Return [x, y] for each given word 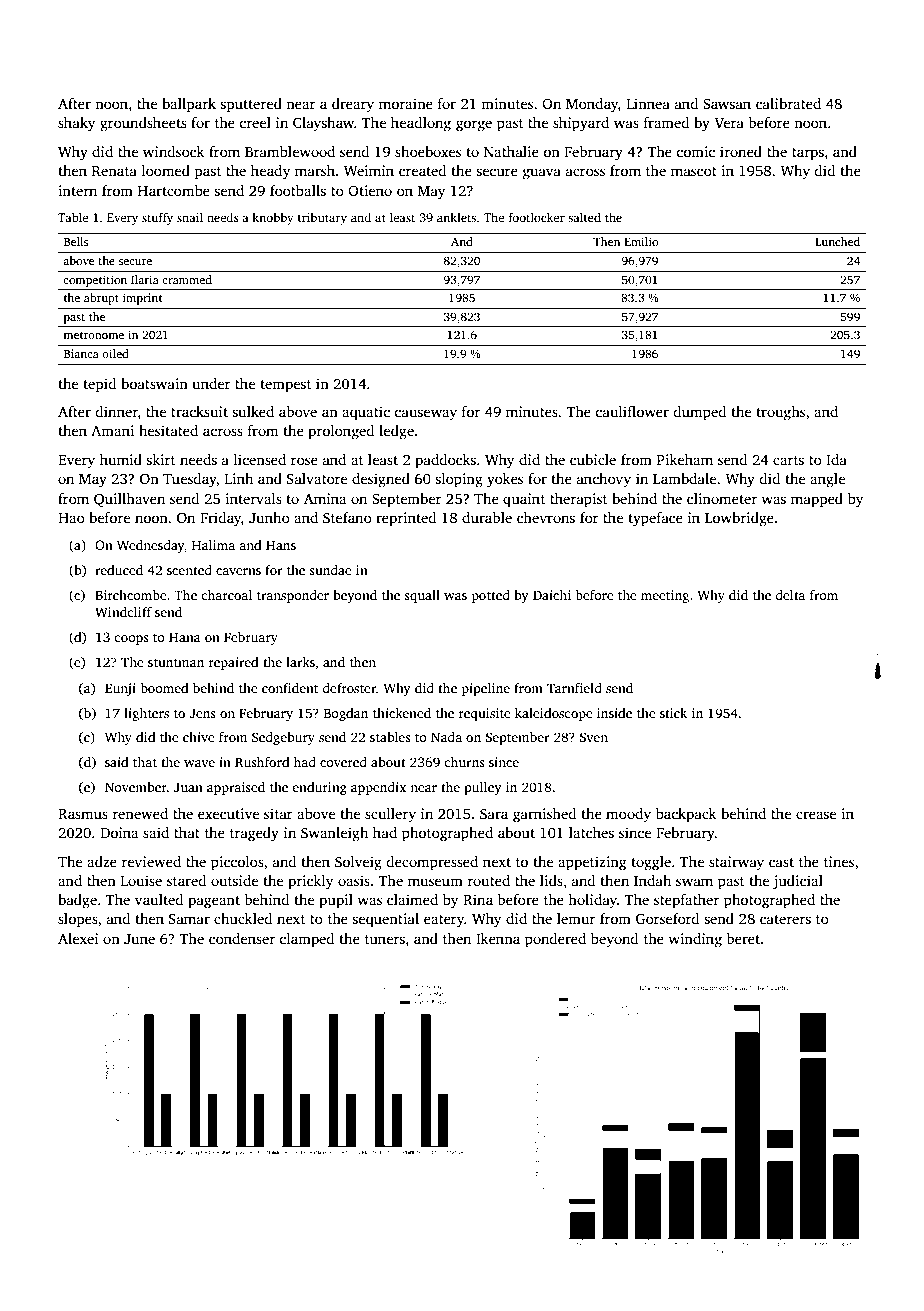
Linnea [648, 103]
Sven [594, 737]
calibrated [788, 103]
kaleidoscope [554, 714]
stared [187, 880]
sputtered [251, 105]
